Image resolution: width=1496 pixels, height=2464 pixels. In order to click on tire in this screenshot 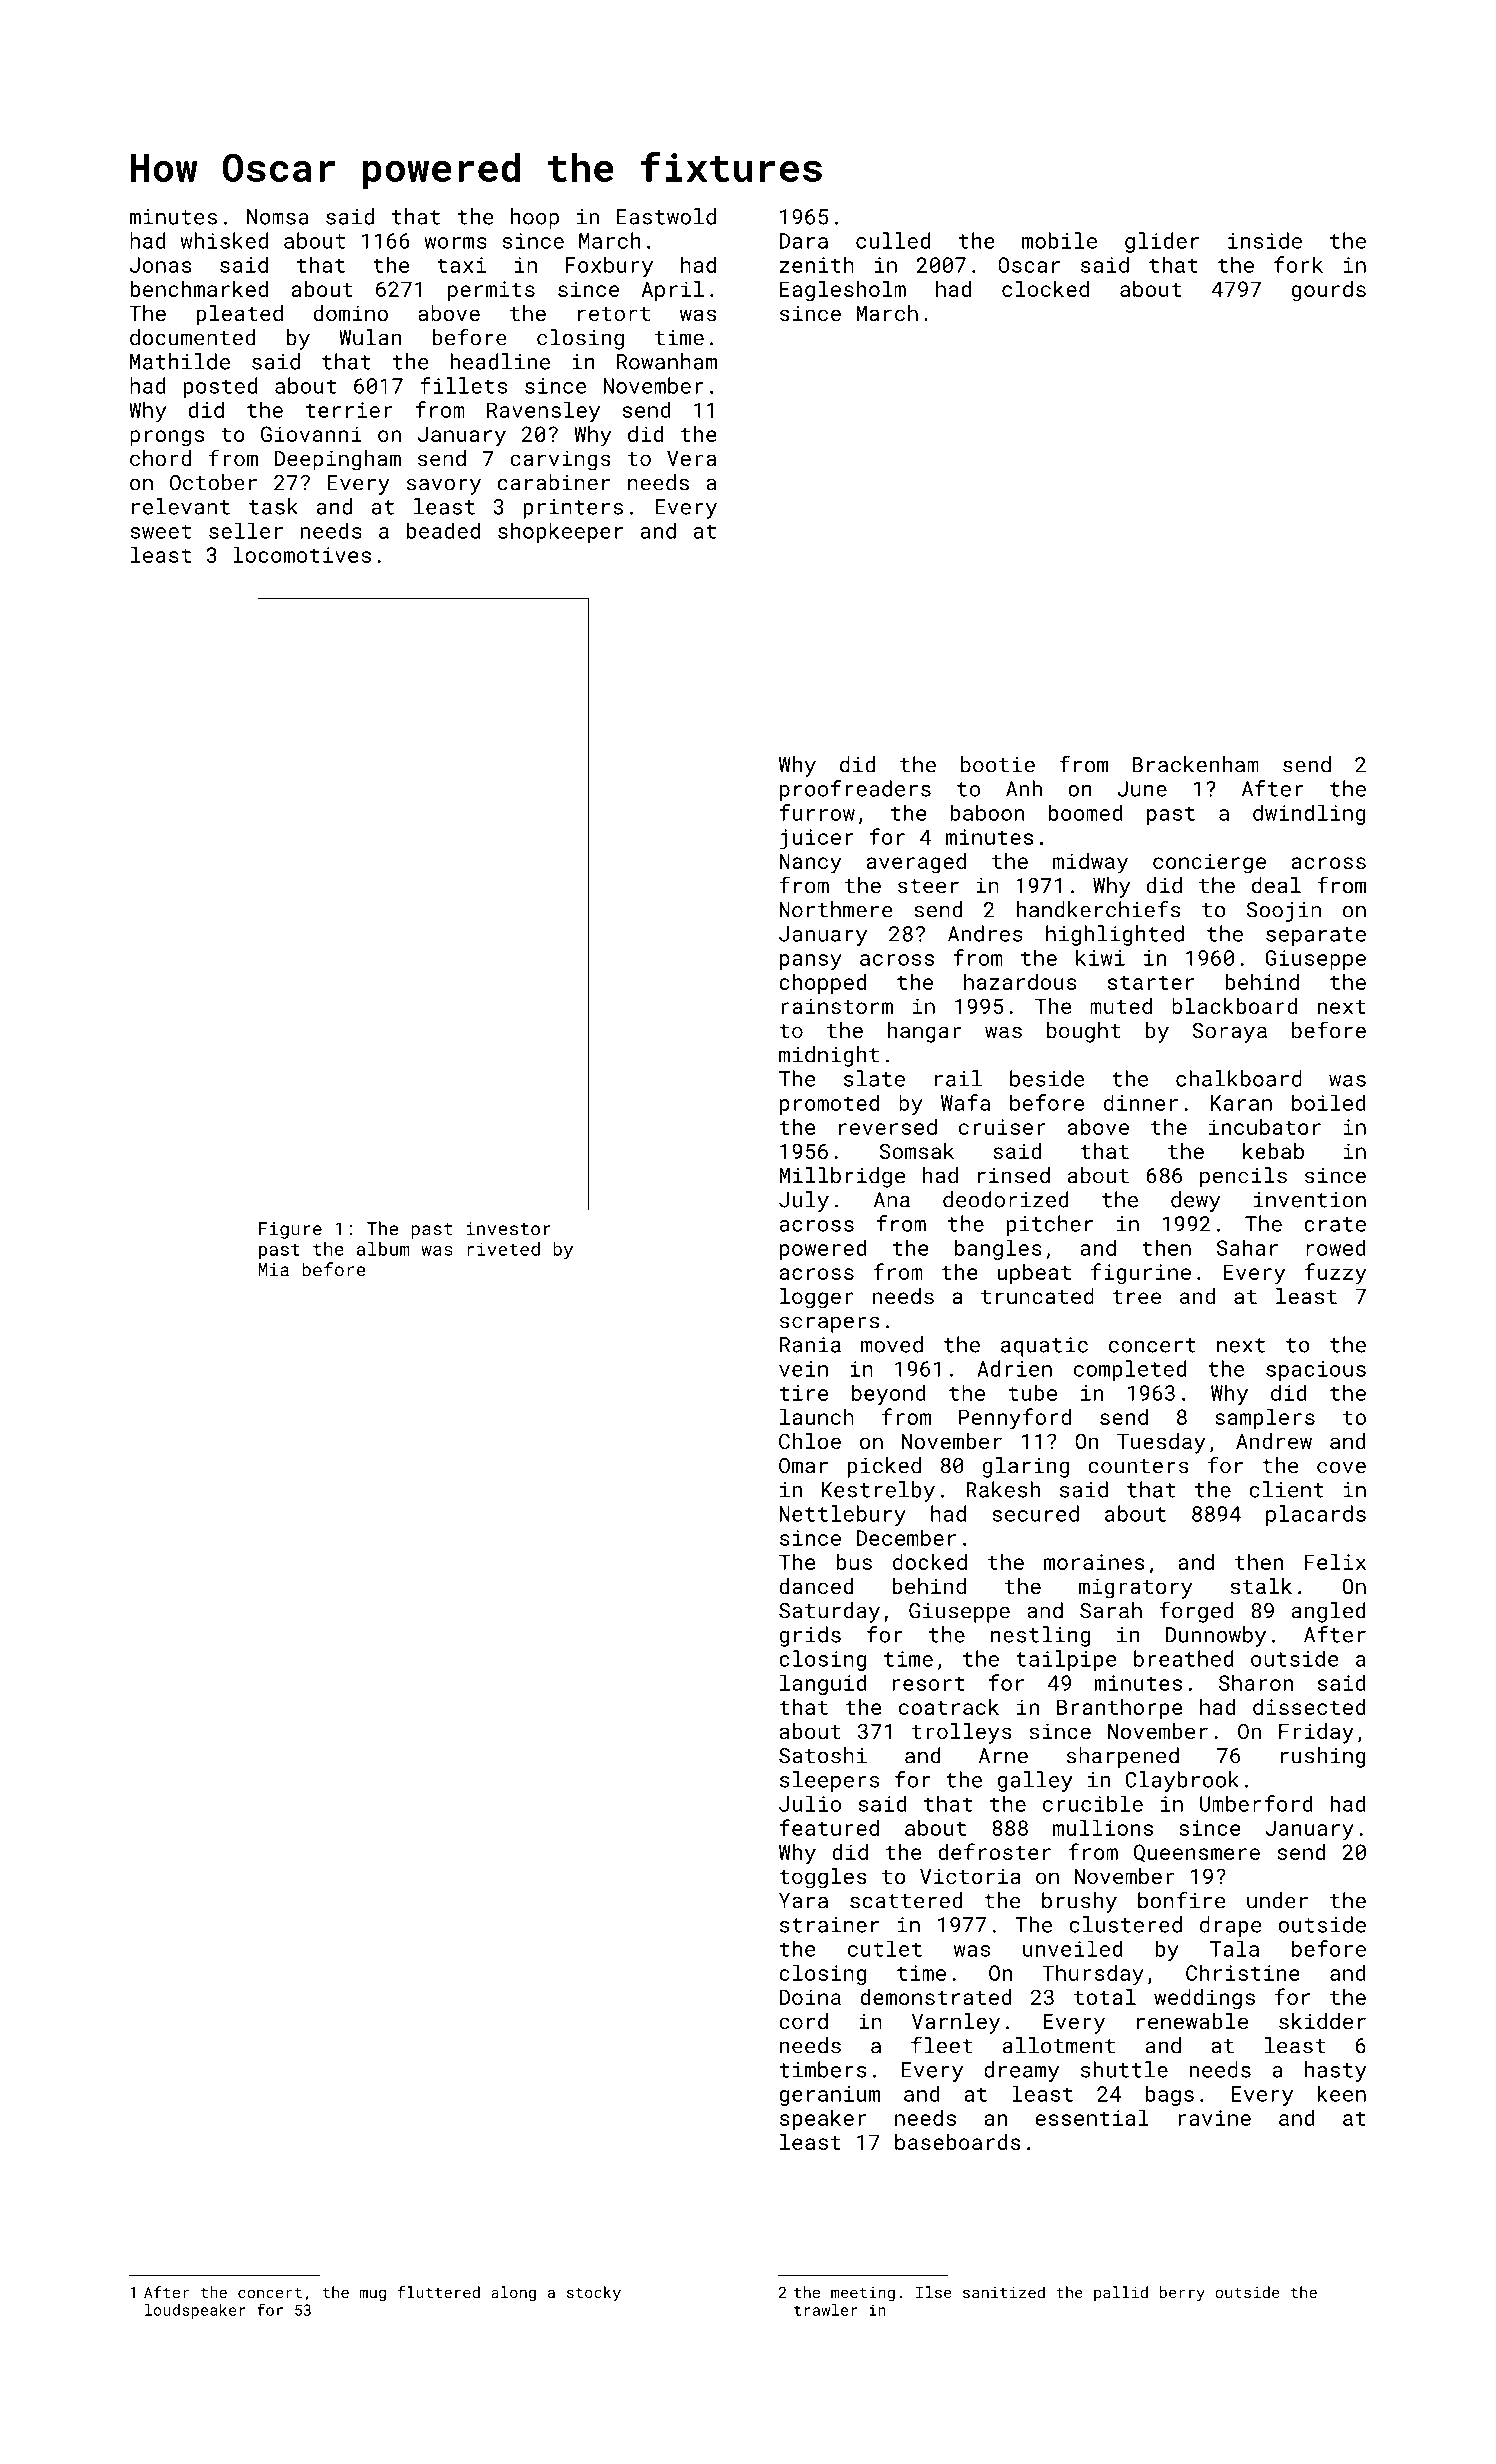, I will do `click(803, 1393)`.
